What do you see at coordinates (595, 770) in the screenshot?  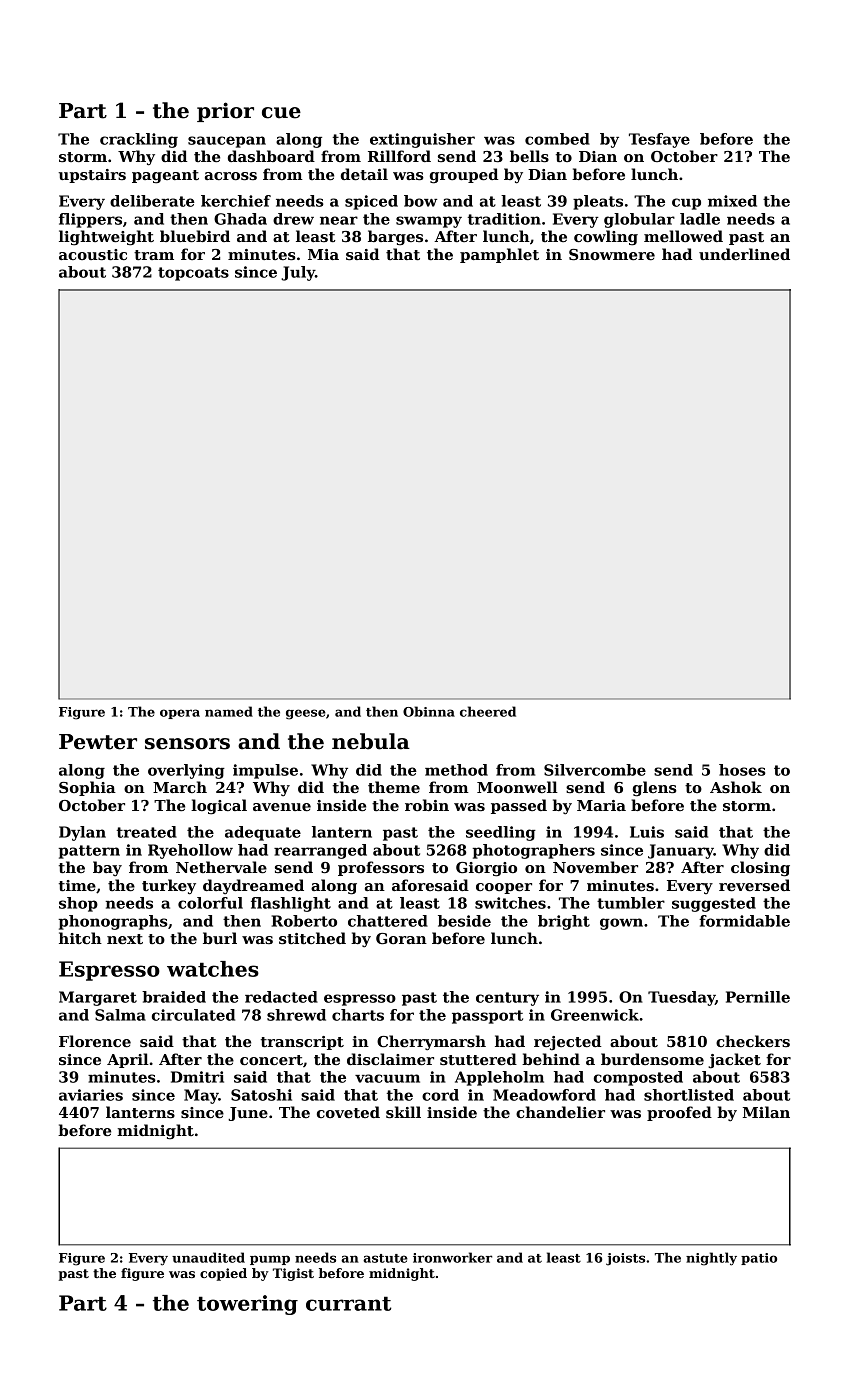 I see `Silvercombe` at bounding box center [595, 770].
